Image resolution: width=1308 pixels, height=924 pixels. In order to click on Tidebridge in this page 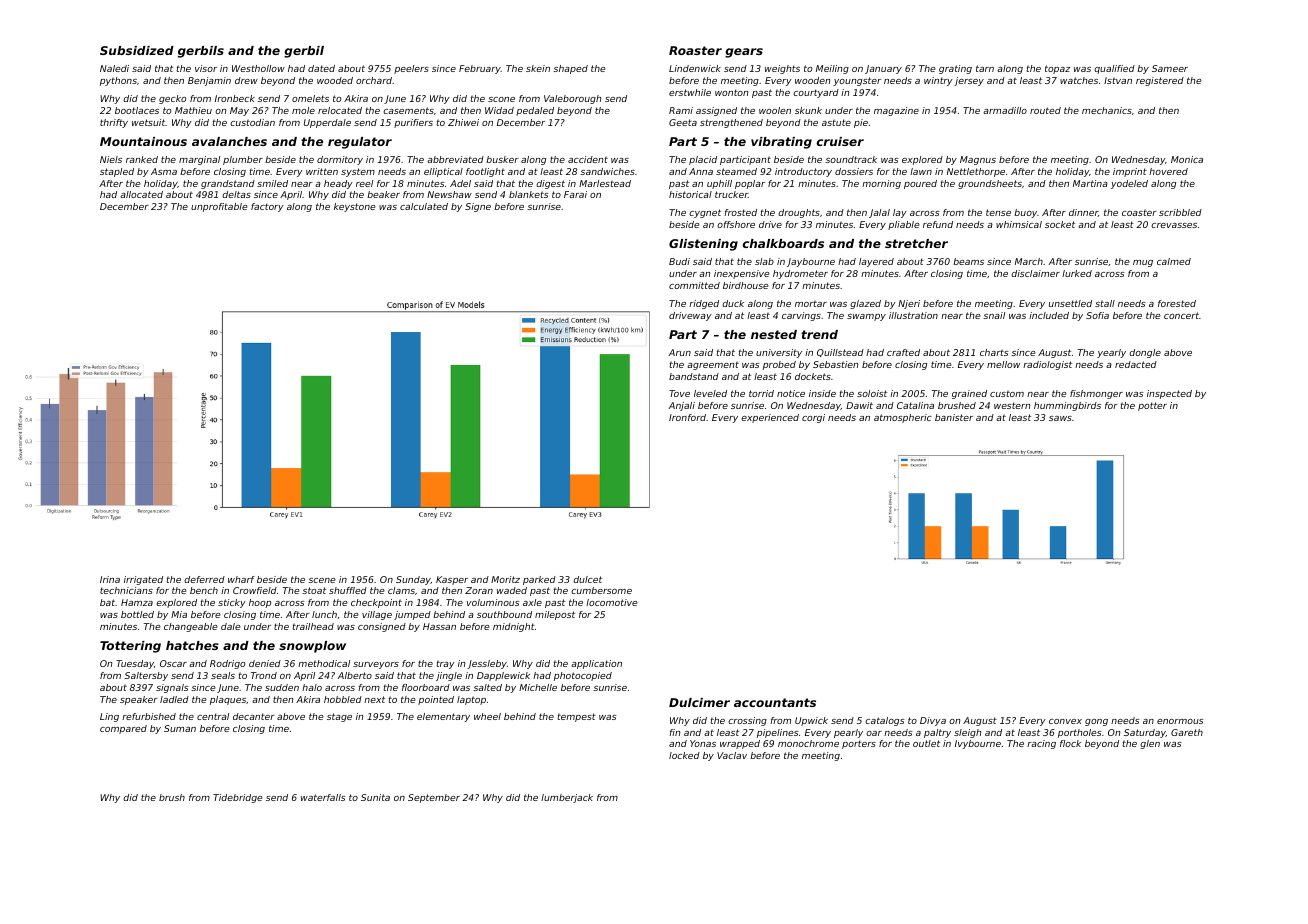, I will do `click(238, 798)`.
